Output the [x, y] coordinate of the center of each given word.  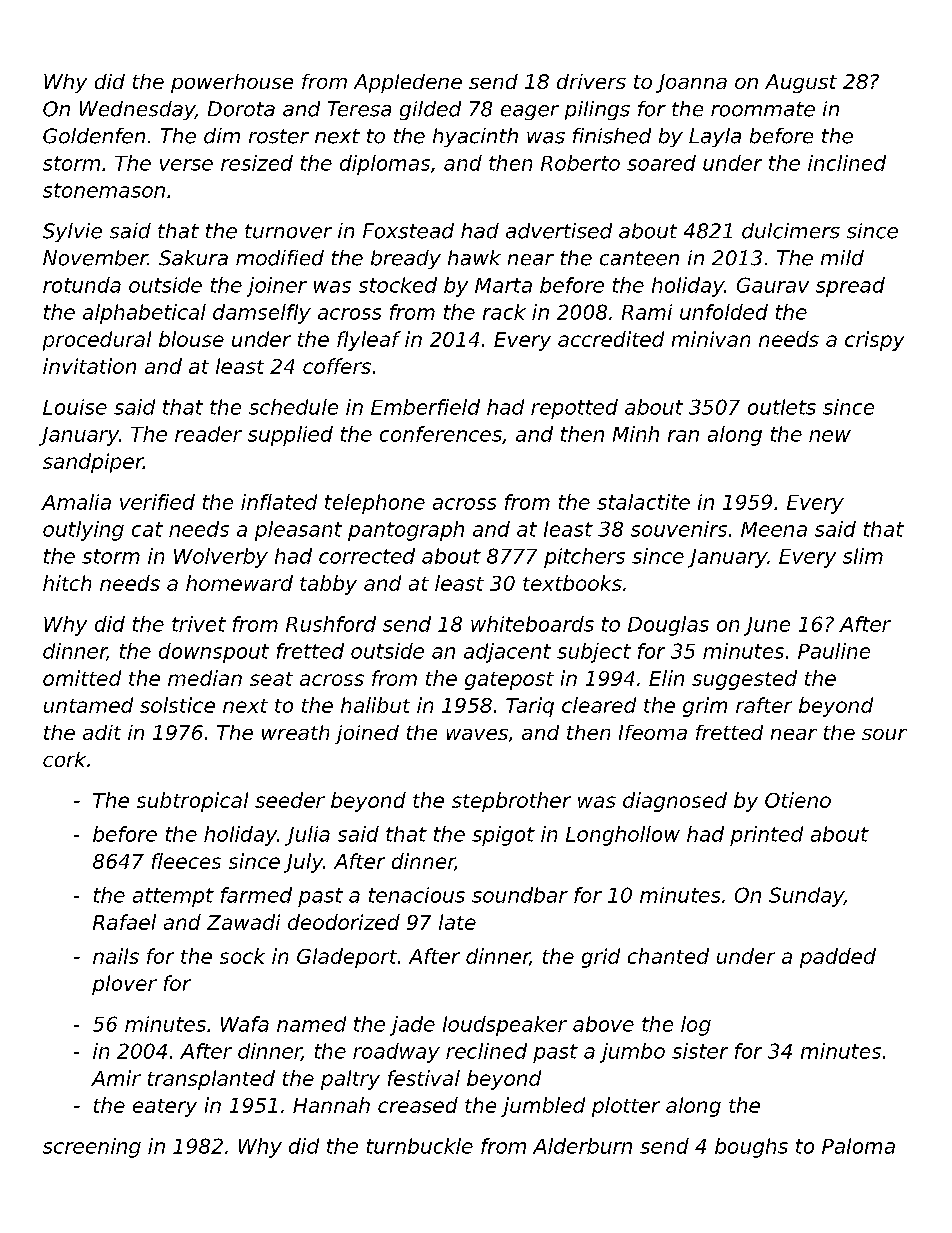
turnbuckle [420, 1146]
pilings [597, 110]
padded [838, 958]
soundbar [520, 895]
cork [64, 759]
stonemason [104, 190]
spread [850, 287]
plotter [626, 1107]
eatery [165, 1108]
